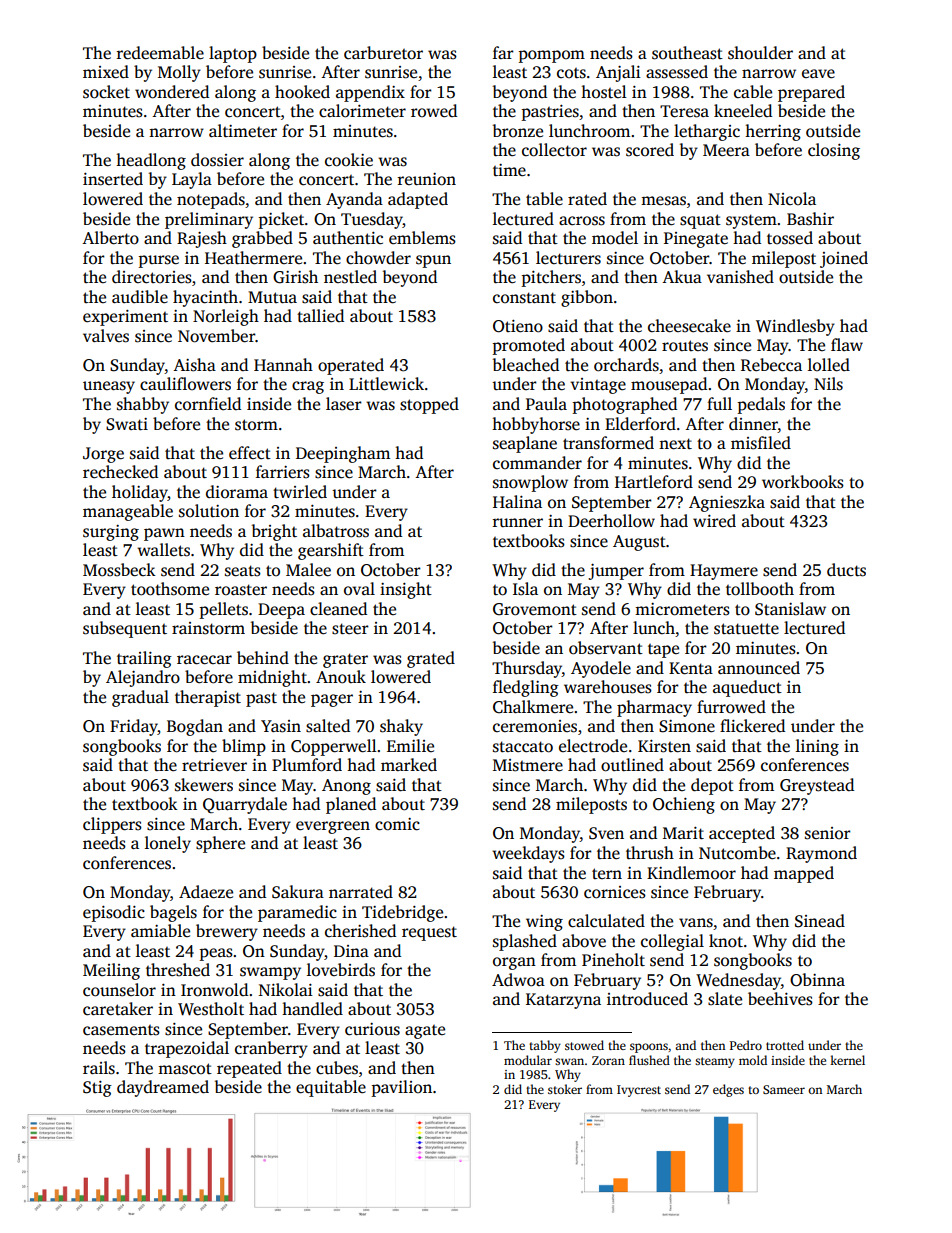 Image resolution: width=952 pixels, height=1233 pixels. Describe the element at coordinates (535, 609) in the page. I see `Grovemont` at that location.
